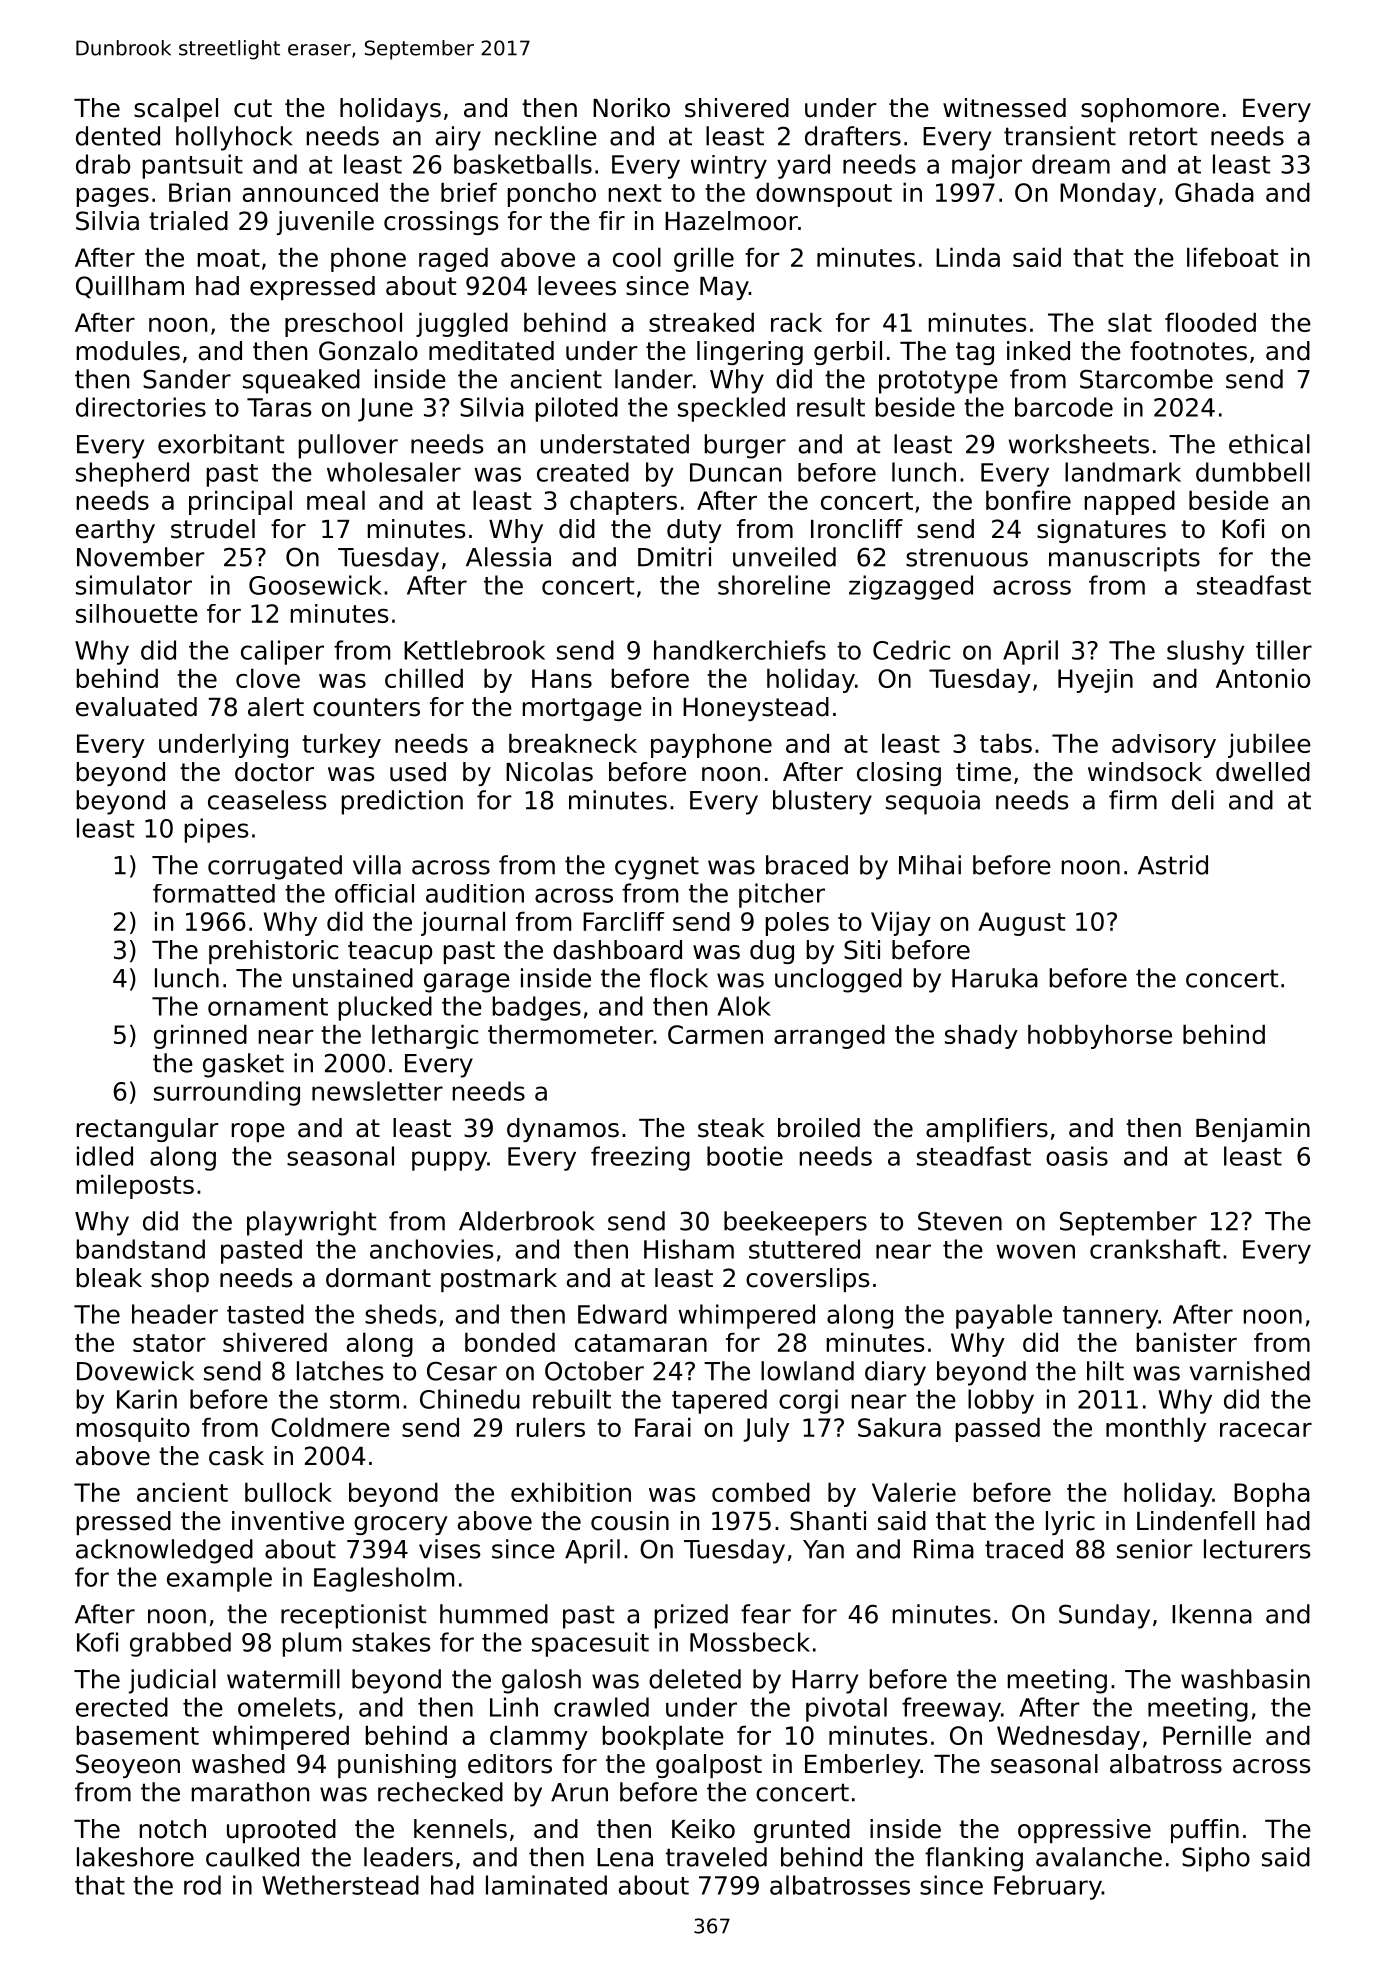  Describe the element at coordinates (1101, 531) in the image. I see `signatures` at that location.
